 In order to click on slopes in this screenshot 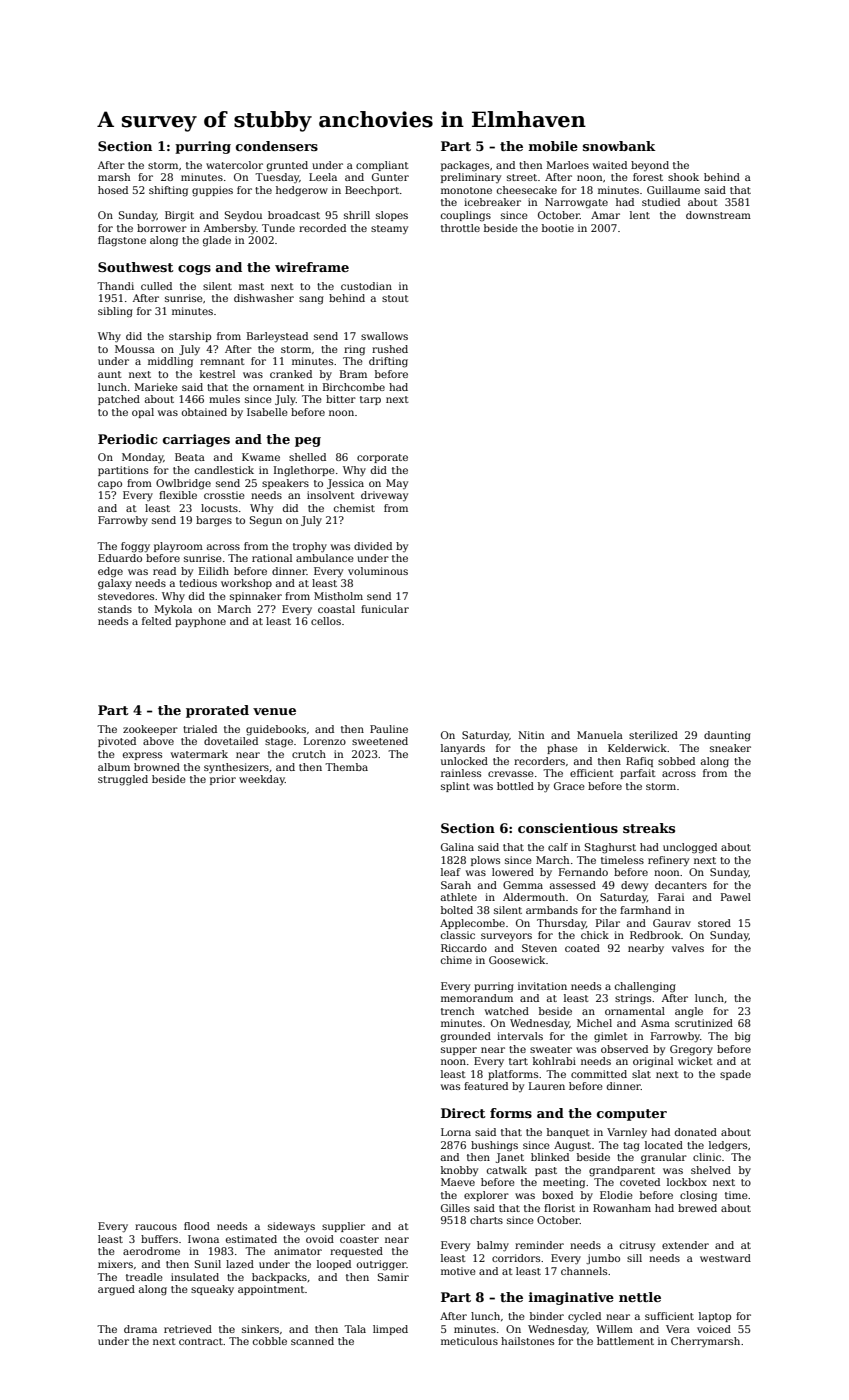, I will do `click(392, 216)`.
